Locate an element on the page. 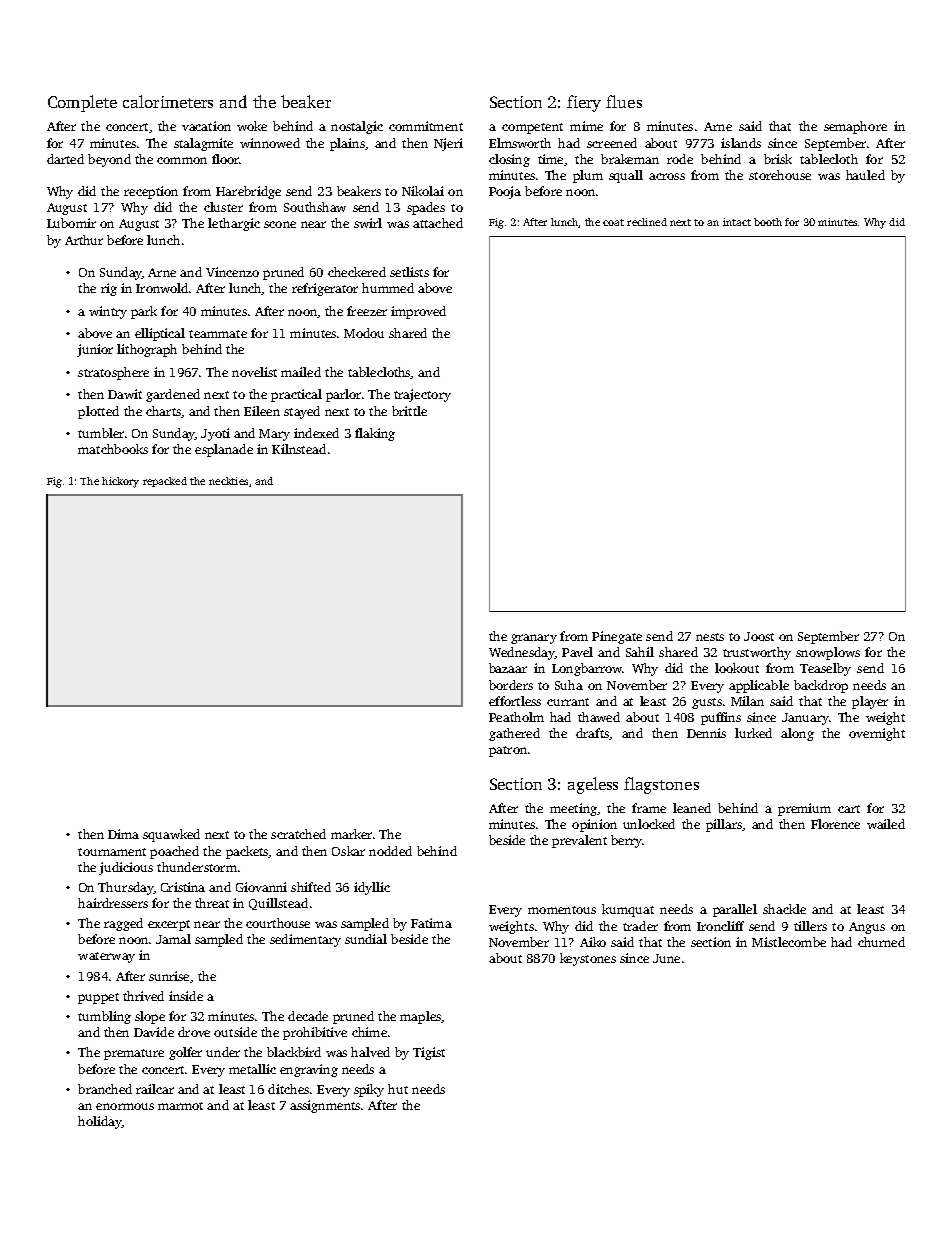 This image has width=952, height=1233. Arthur is located at coordinates (84, 240).
